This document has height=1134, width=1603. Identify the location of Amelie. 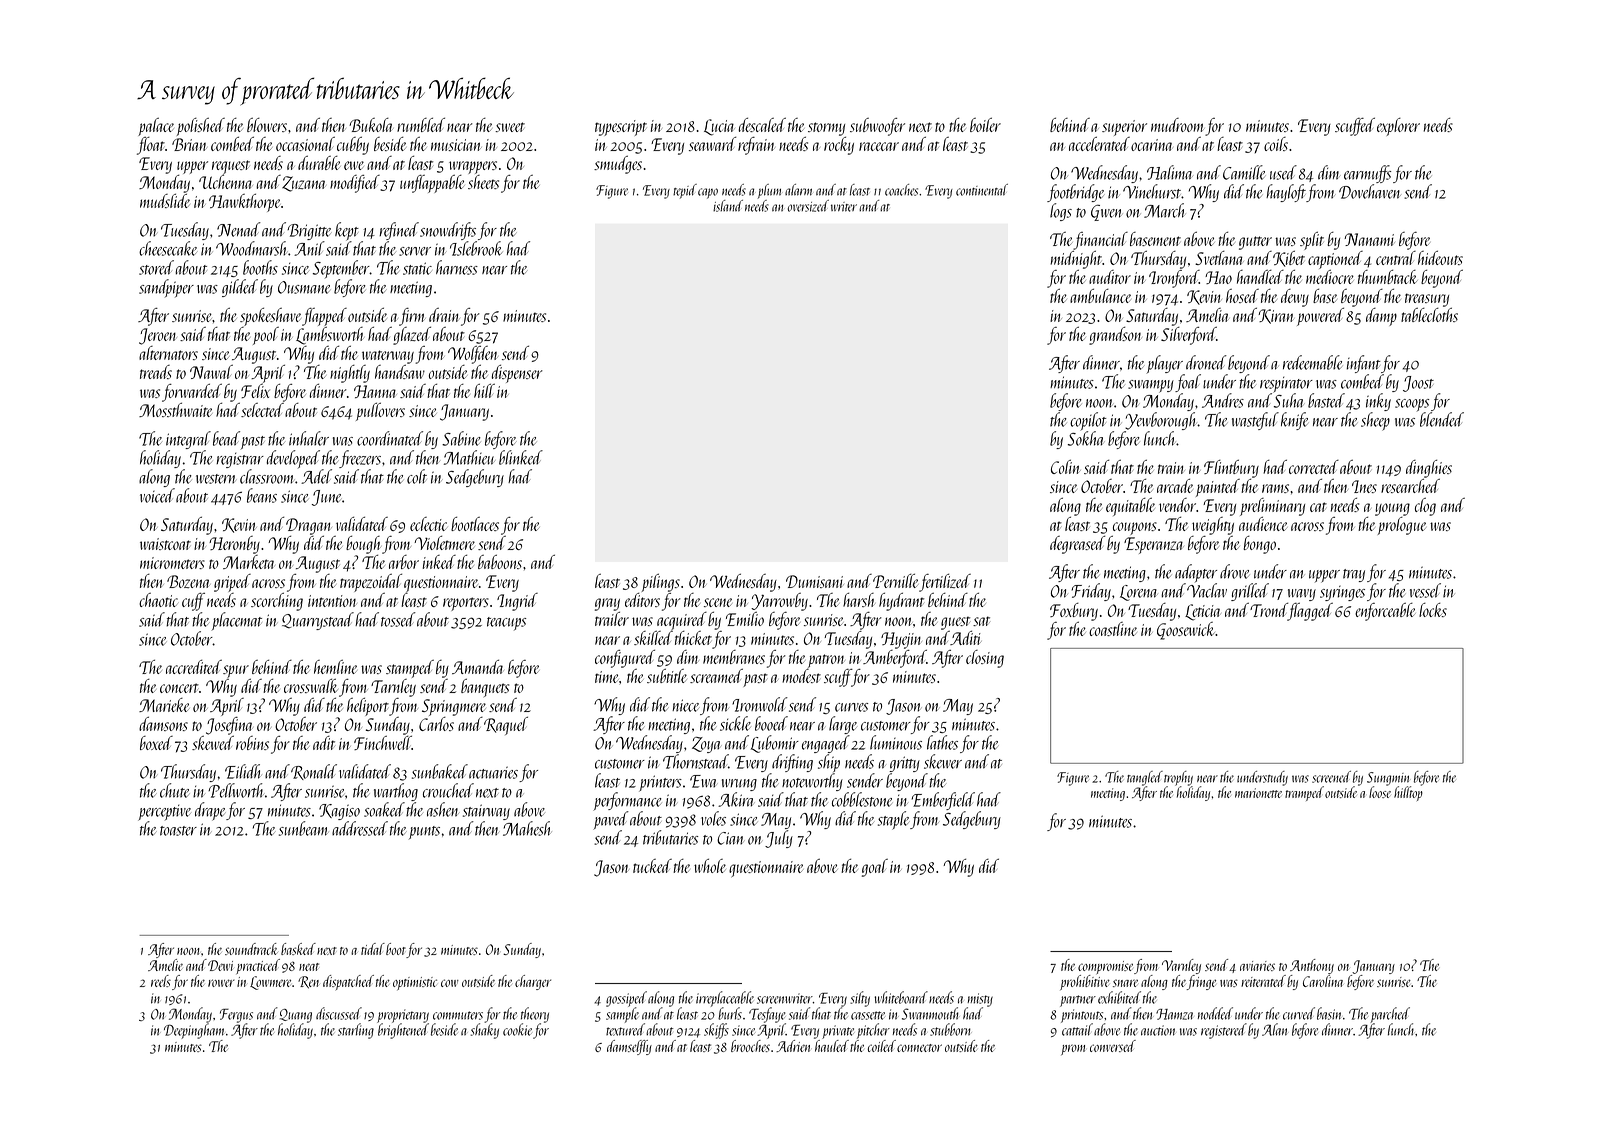
(165, 965).
